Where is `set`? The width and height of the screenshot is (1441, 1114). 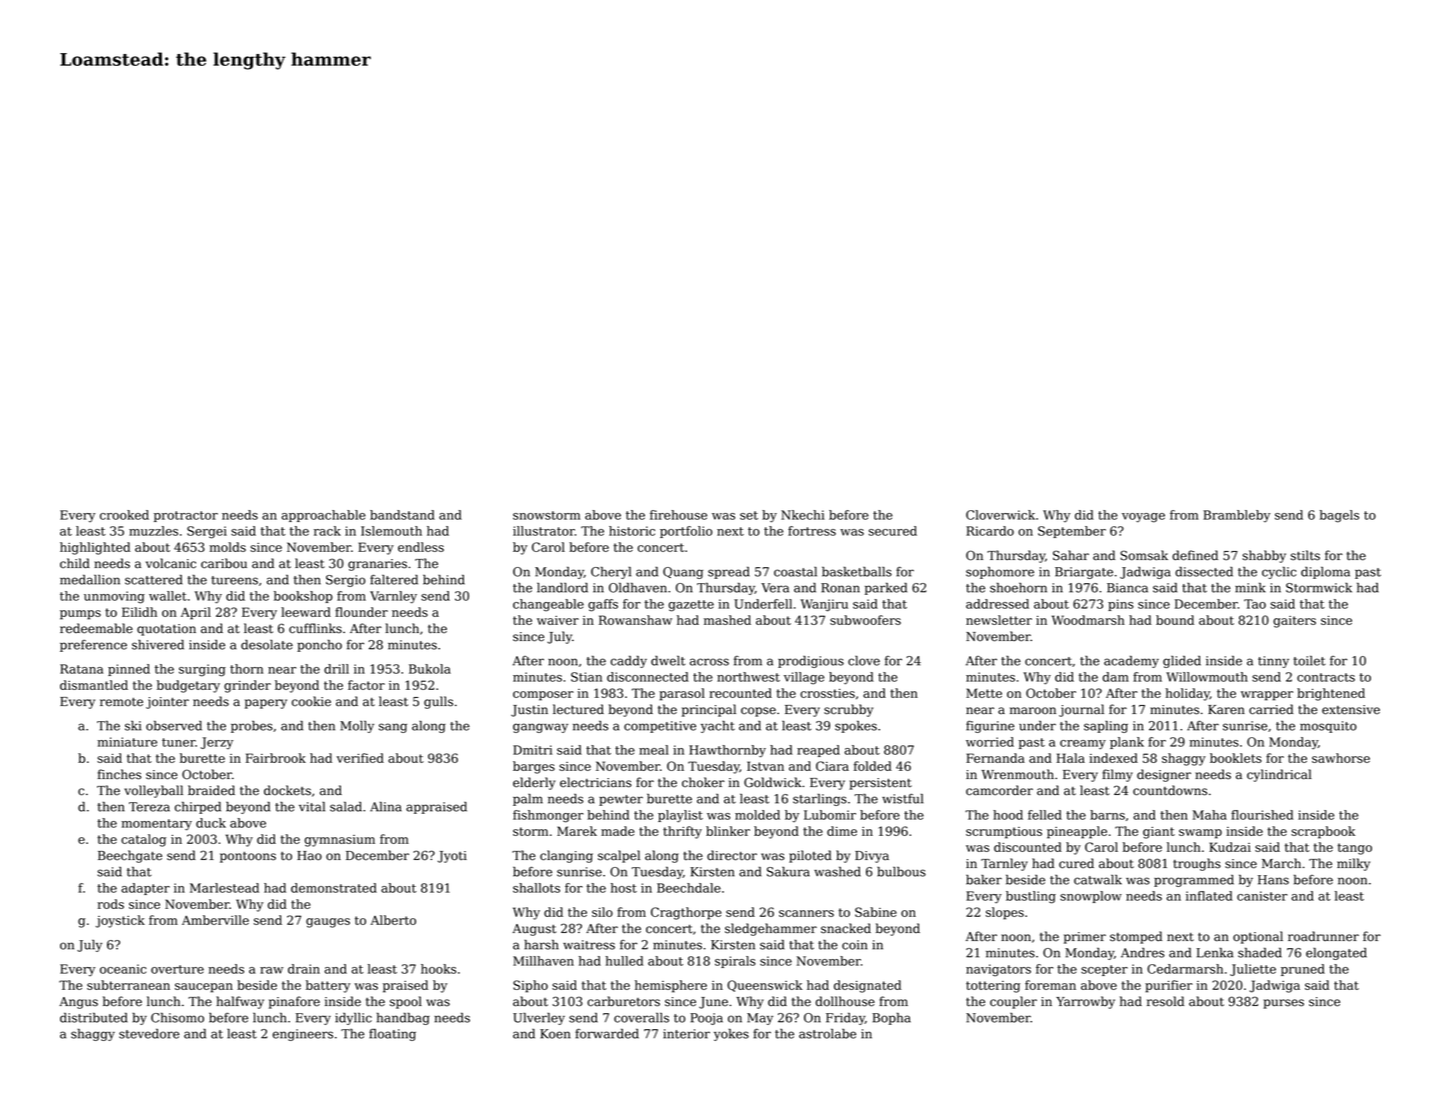 set is located at coordinates (749, 515).
